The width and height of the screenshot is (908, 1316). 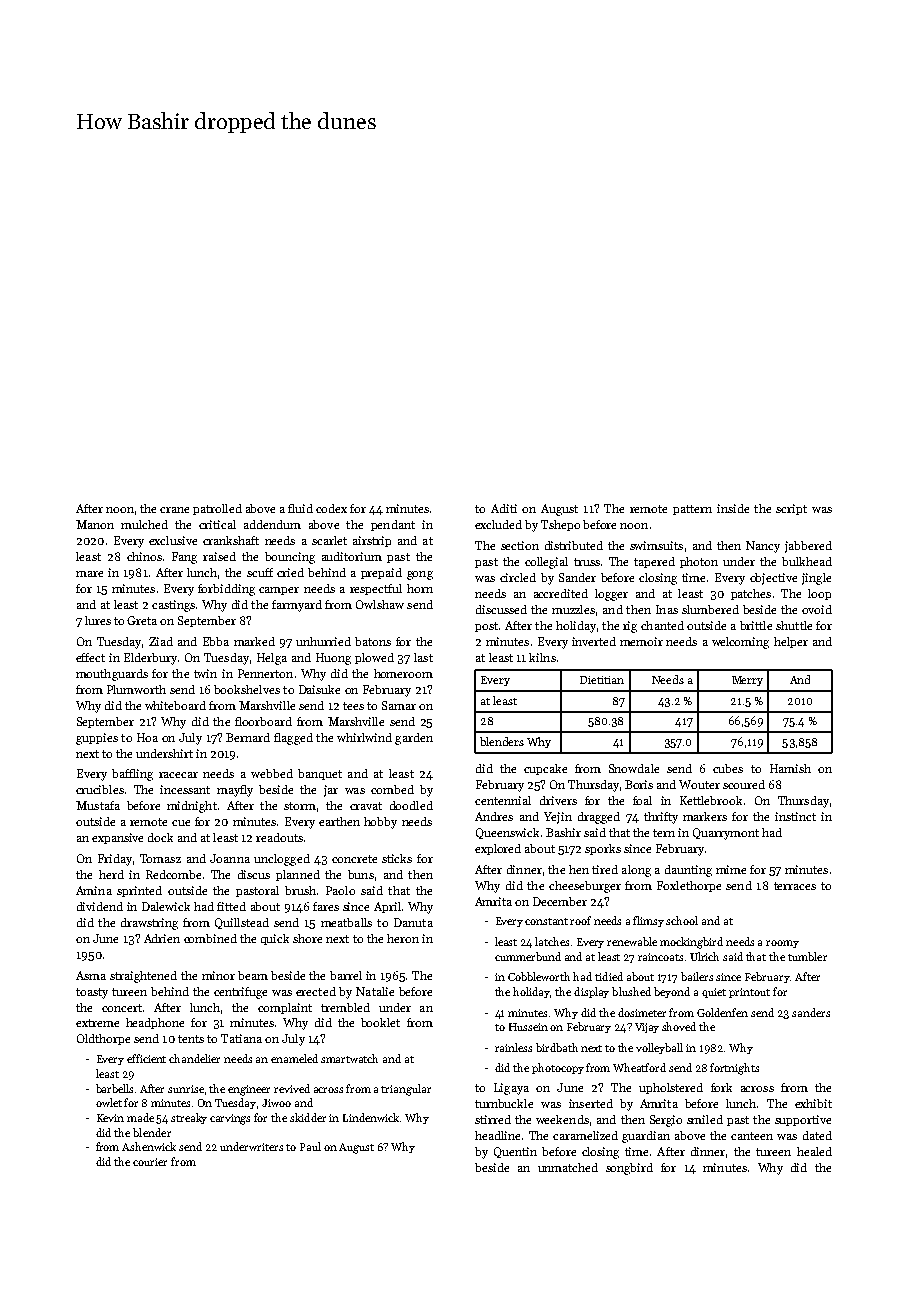 I want to click on truss, so click(x=587, y=562).
